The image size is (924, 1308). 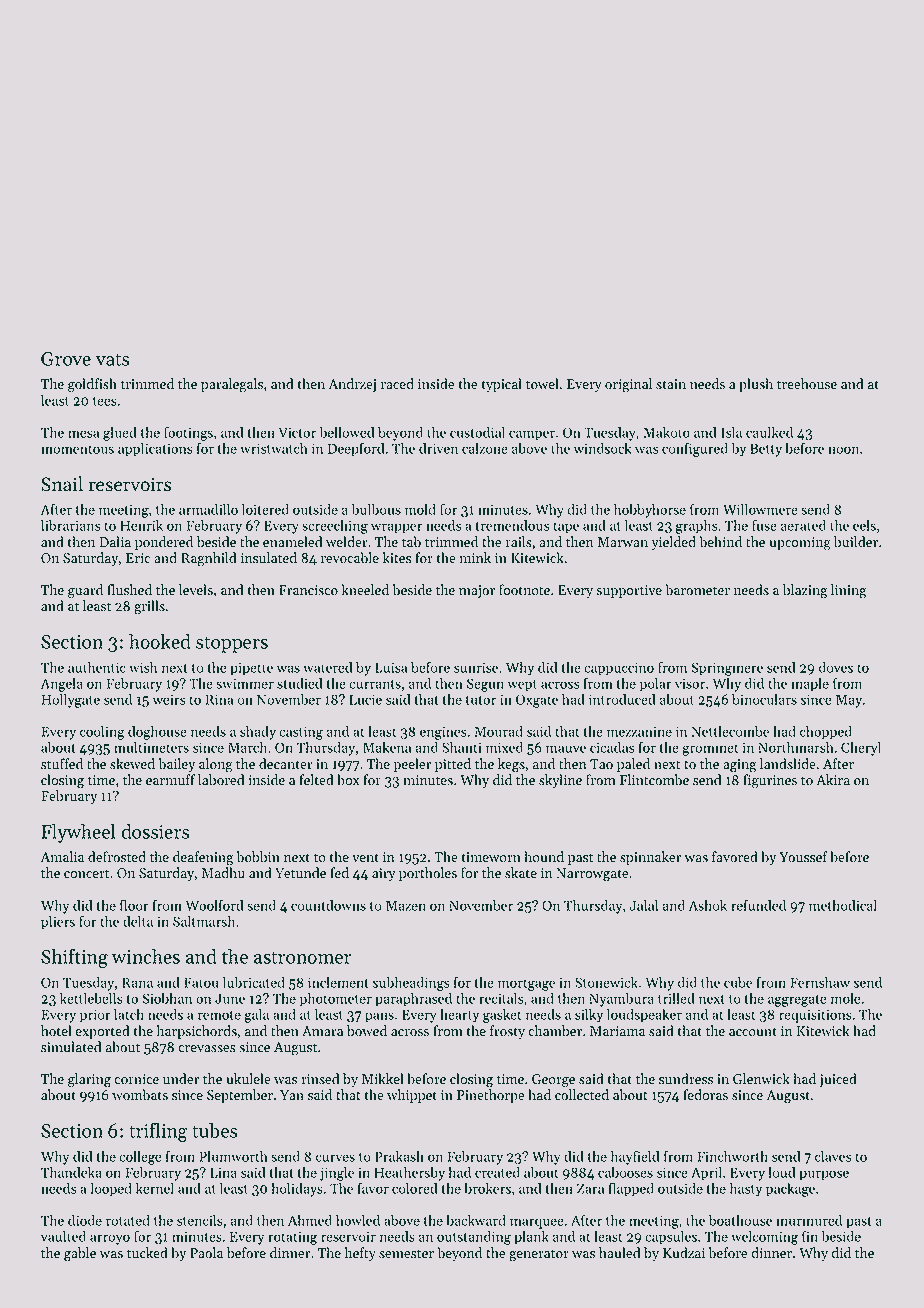 What do you see at coordinates (328, 905) in the document?
I see `countdowns` at bounding box center [328, 905].
